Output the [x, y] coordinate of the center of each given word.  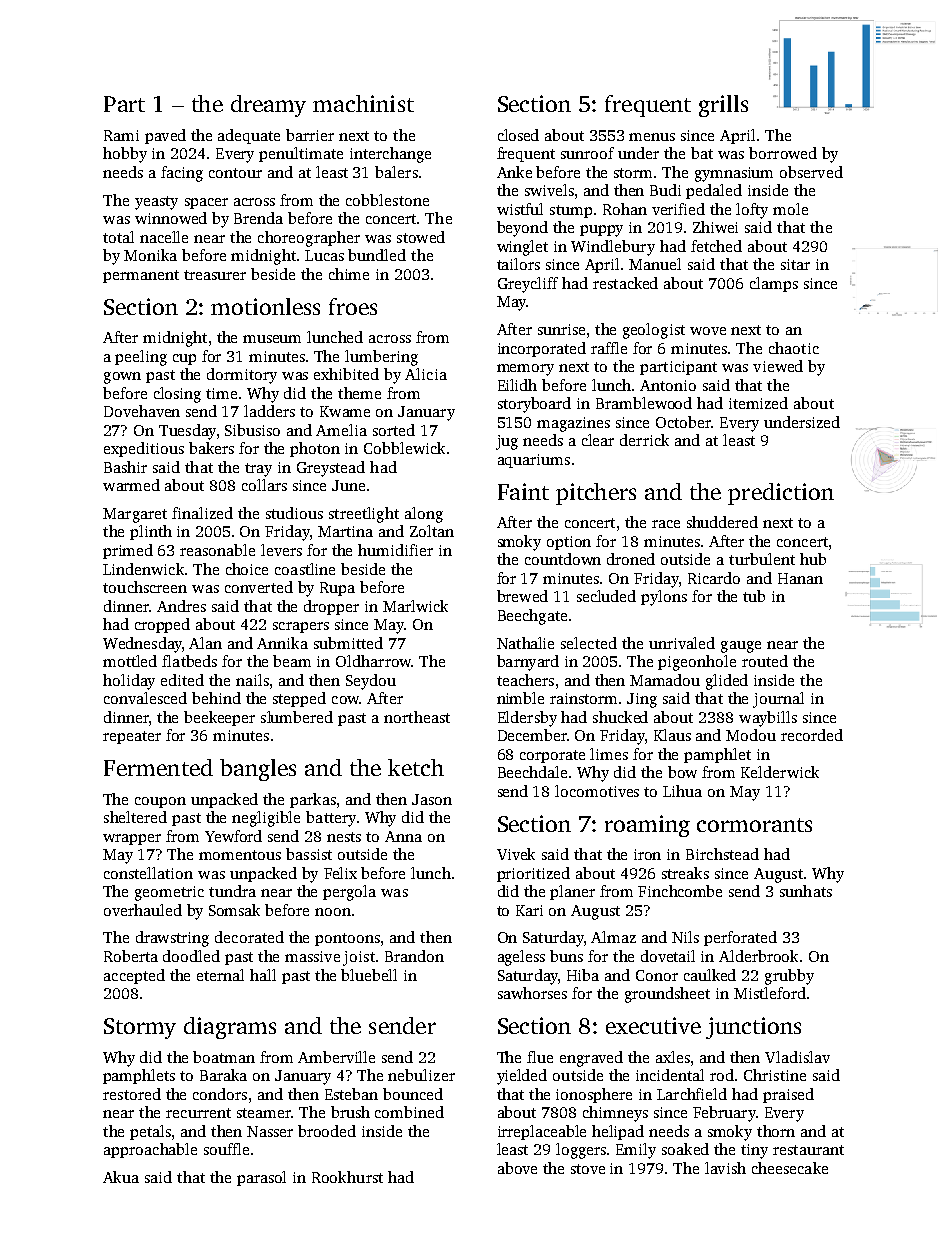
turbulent [762, 559]
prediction [781, 494]
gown [122, 378]
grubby [789, 977]
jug [507, 442]
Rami [121, 135]
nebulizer [421, 1075]
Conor [657, 975]
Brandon [414, 956]
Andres [181, 606]
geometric [169, 893]
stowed [421, 237]
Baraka [223, 1075]
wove [708, 331]
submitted [348, 643]
